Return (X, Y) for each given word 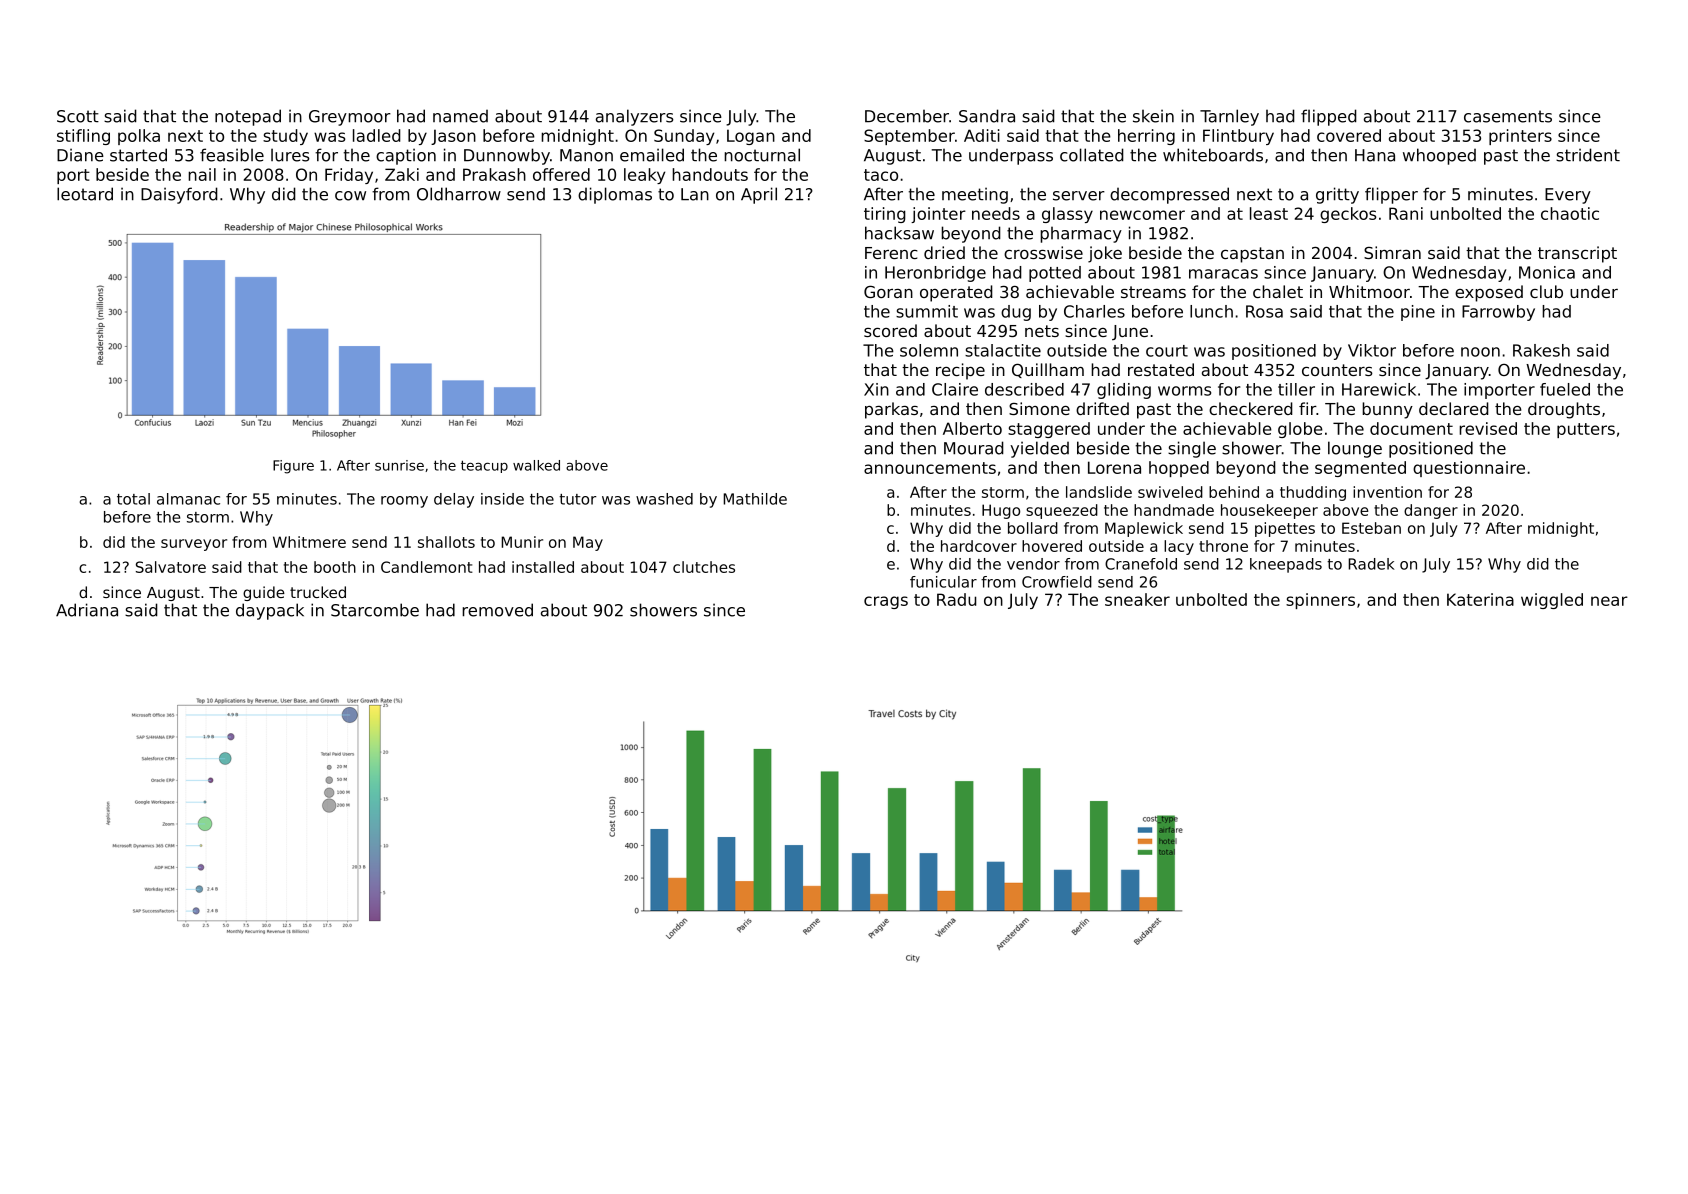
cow (350, 196)
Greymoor (350, 118)
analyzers (635, 117)
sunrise (399, 465)
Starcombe (375, 610)
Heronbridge (935, 274)
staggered (1049, 430)
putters (1586, 430)
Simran (1392, 252)
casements (1508, 116)
